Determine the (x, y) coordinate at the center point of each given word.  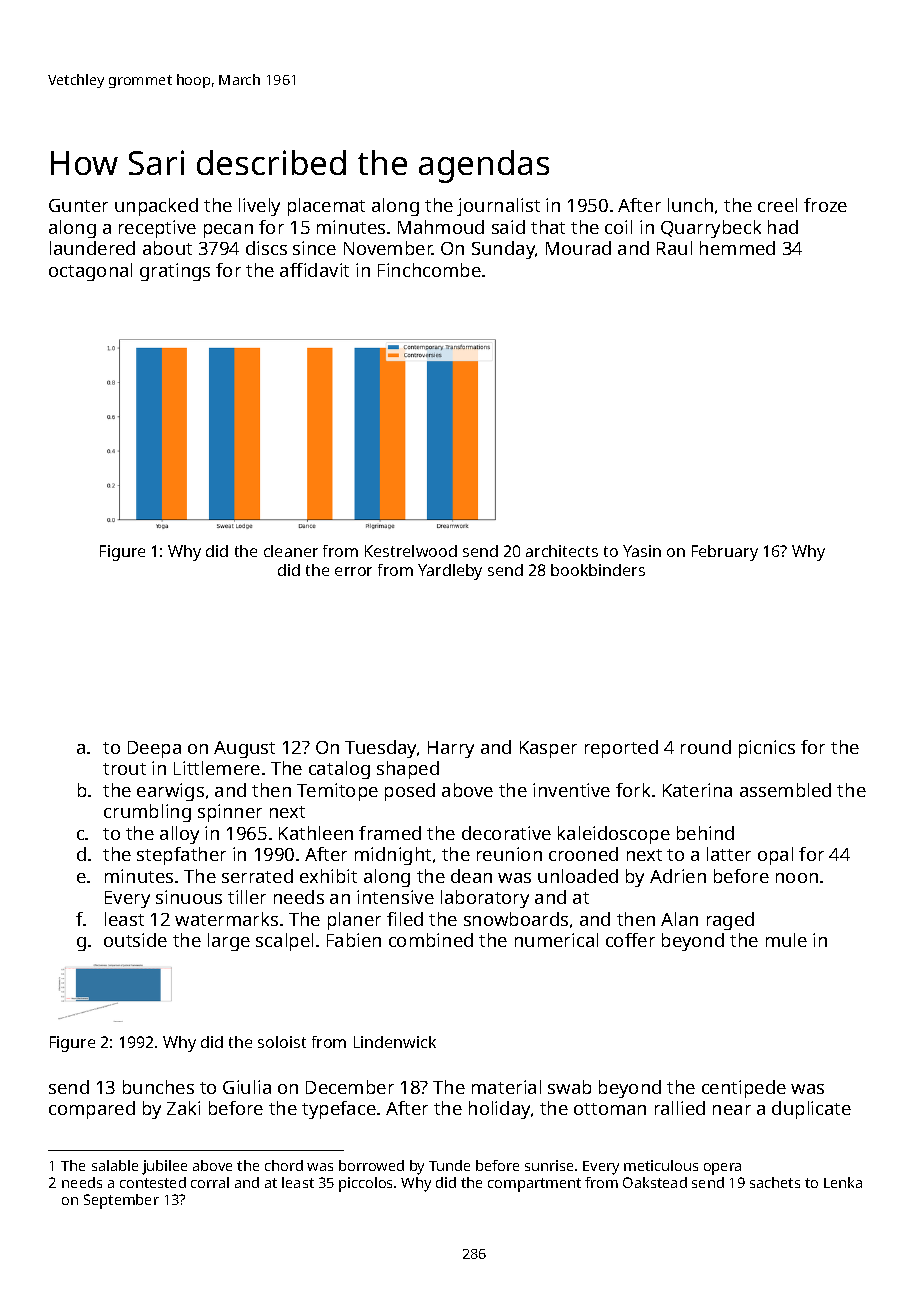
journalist (498, 207)
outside (135, 940)
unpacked (156, 207)
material (506, 1087)
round (706, 747)
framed (390, 833)
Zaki (183, 1108)
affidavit (314, 270)
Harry (451, 749)
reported (621, 749)
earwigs (170, 792)
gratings (175, 272)
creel (777, 205)
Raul (674, 248)
